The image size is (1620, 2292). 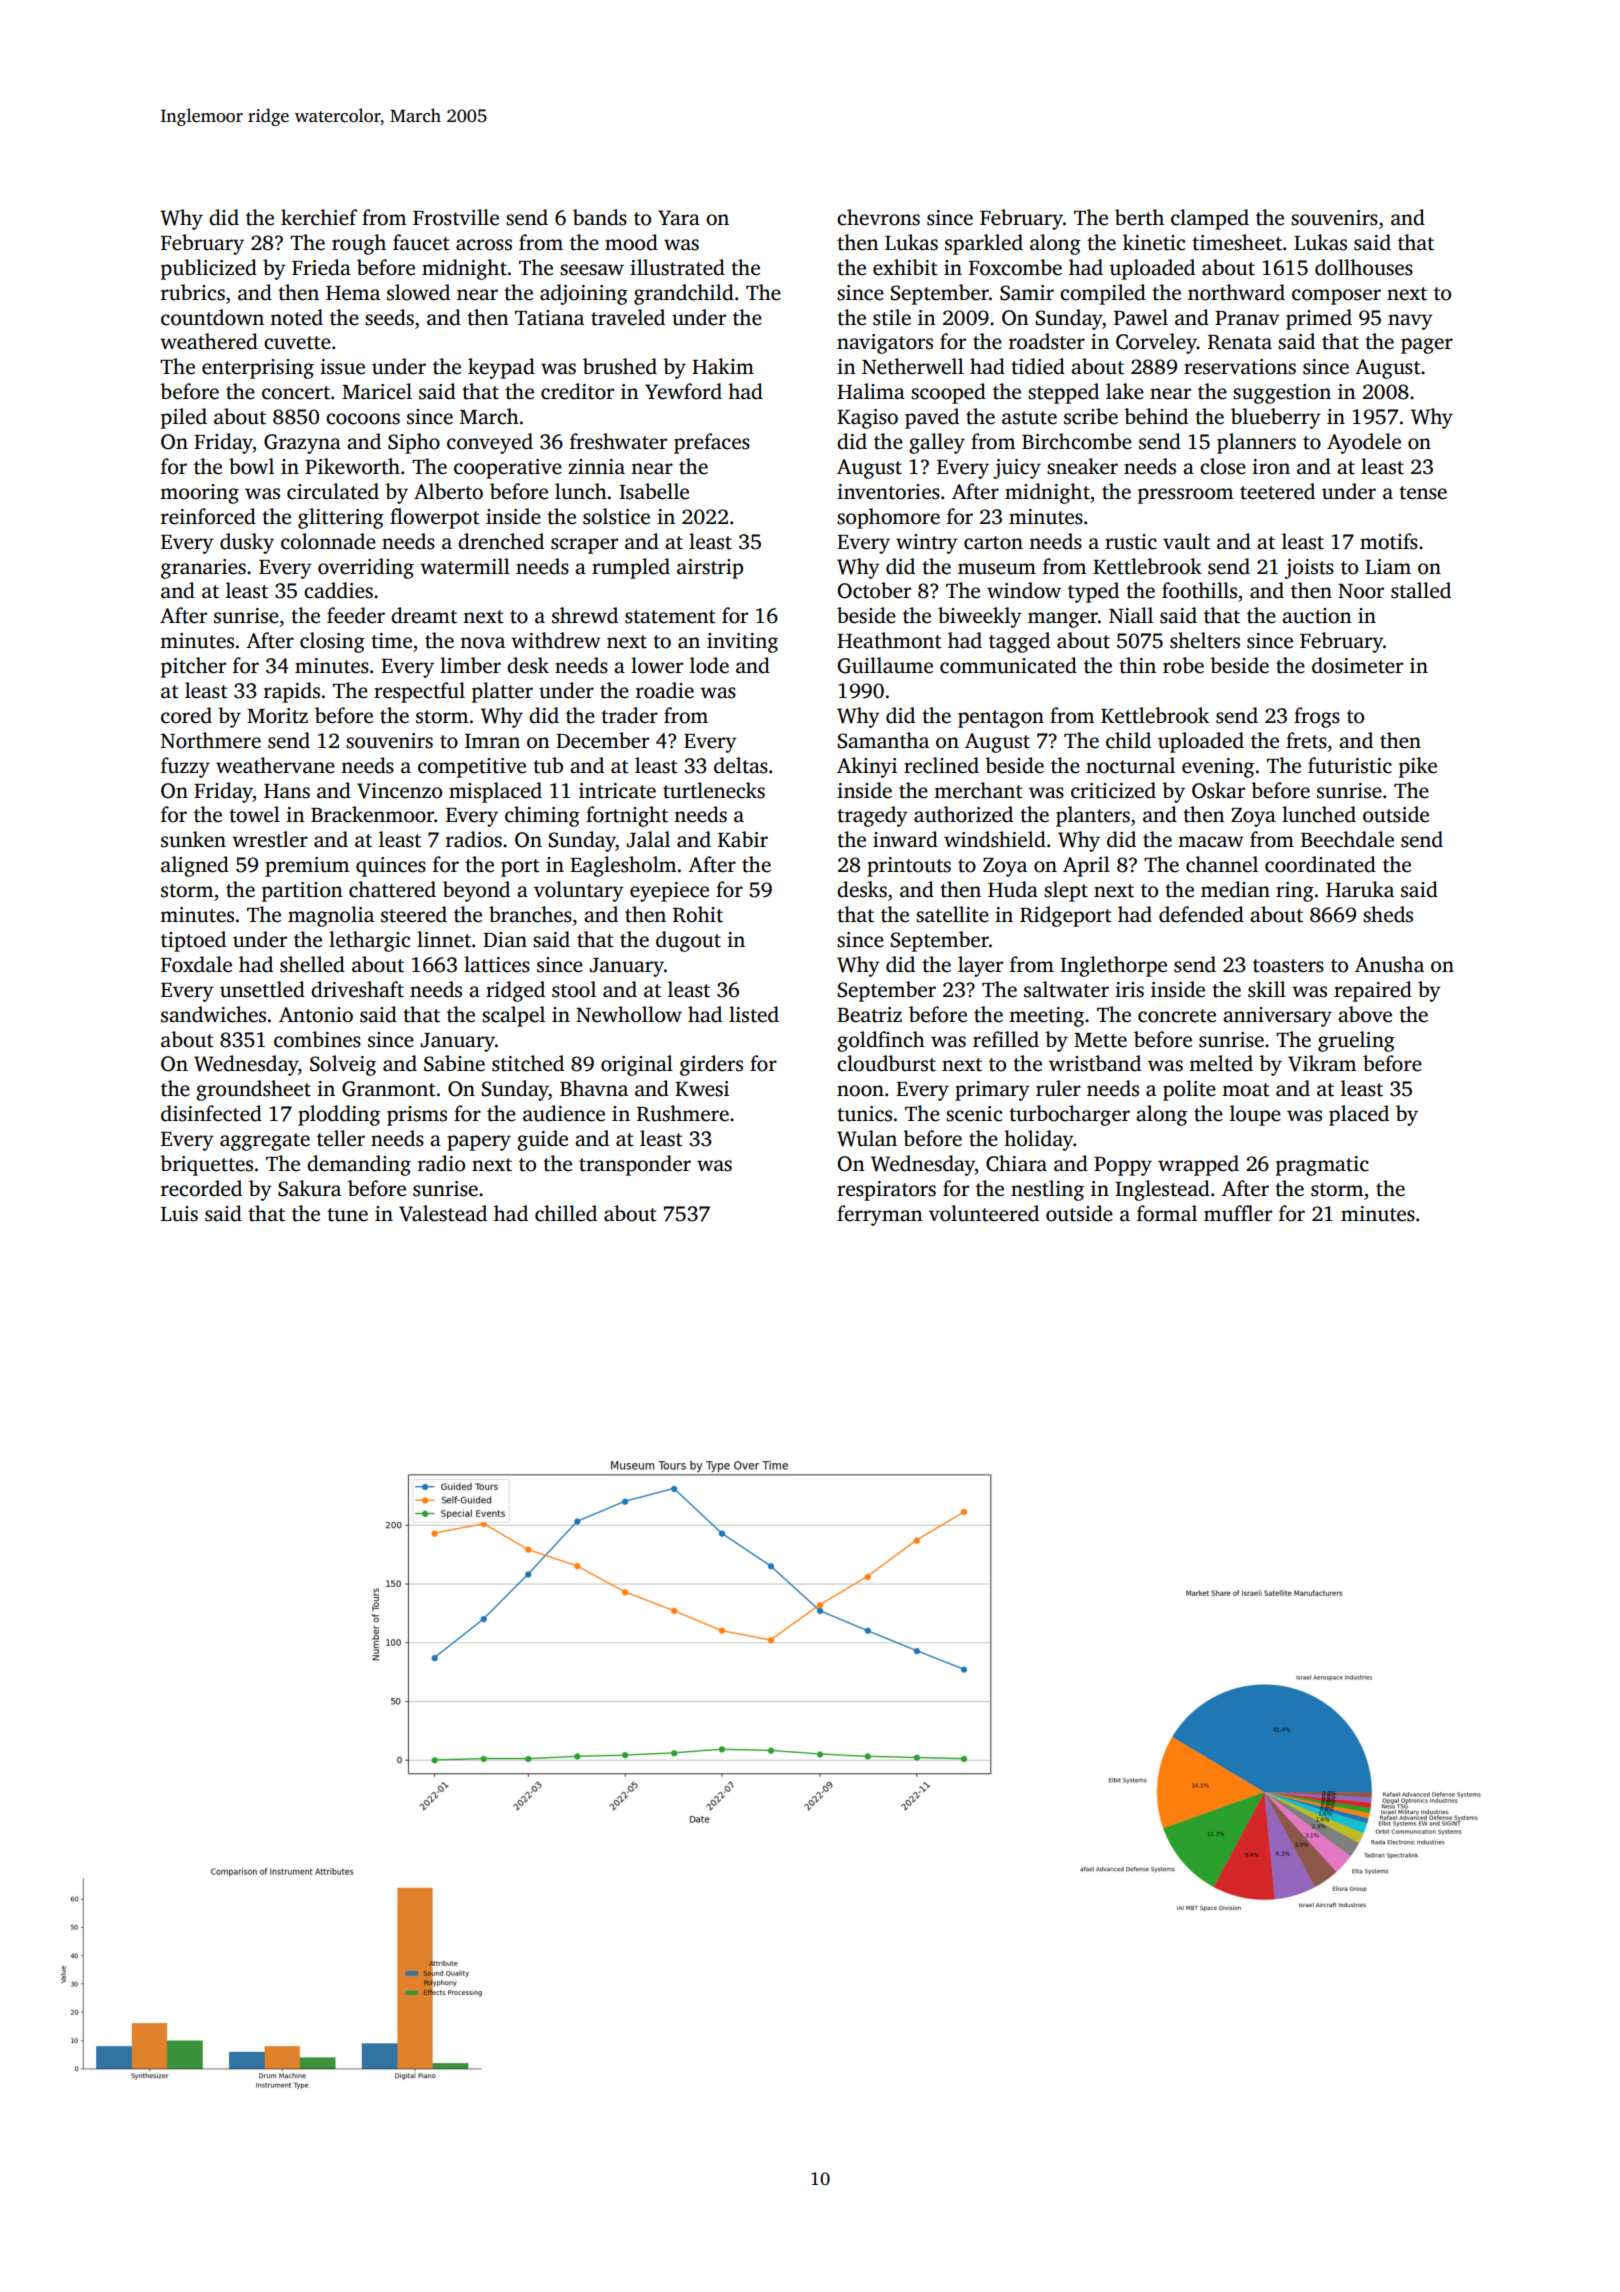 I want to click on Heathmont, so click(x=889, y=640).
